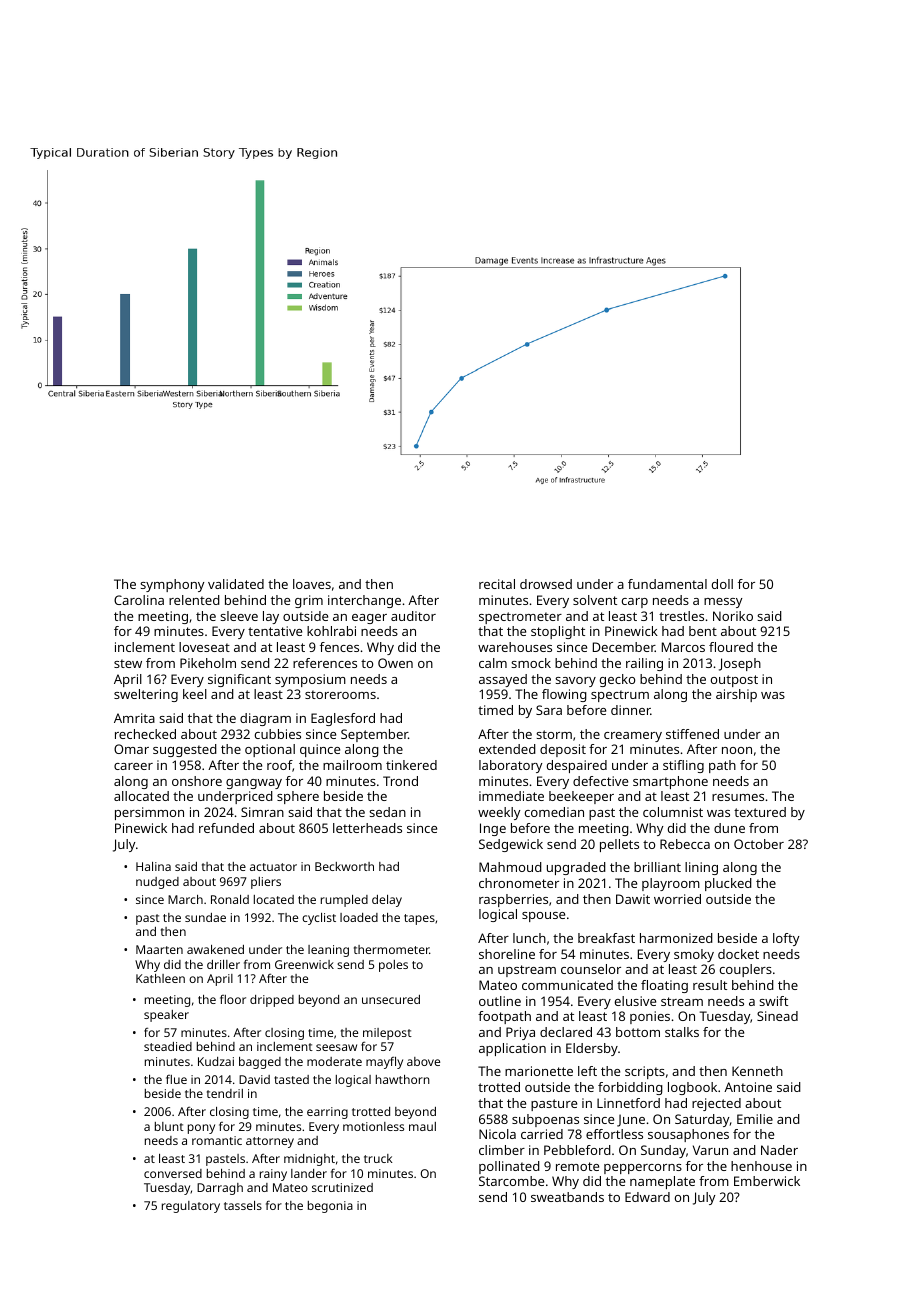 The image size is (924, 1308). I want to click on recital, so click(497, 584).
